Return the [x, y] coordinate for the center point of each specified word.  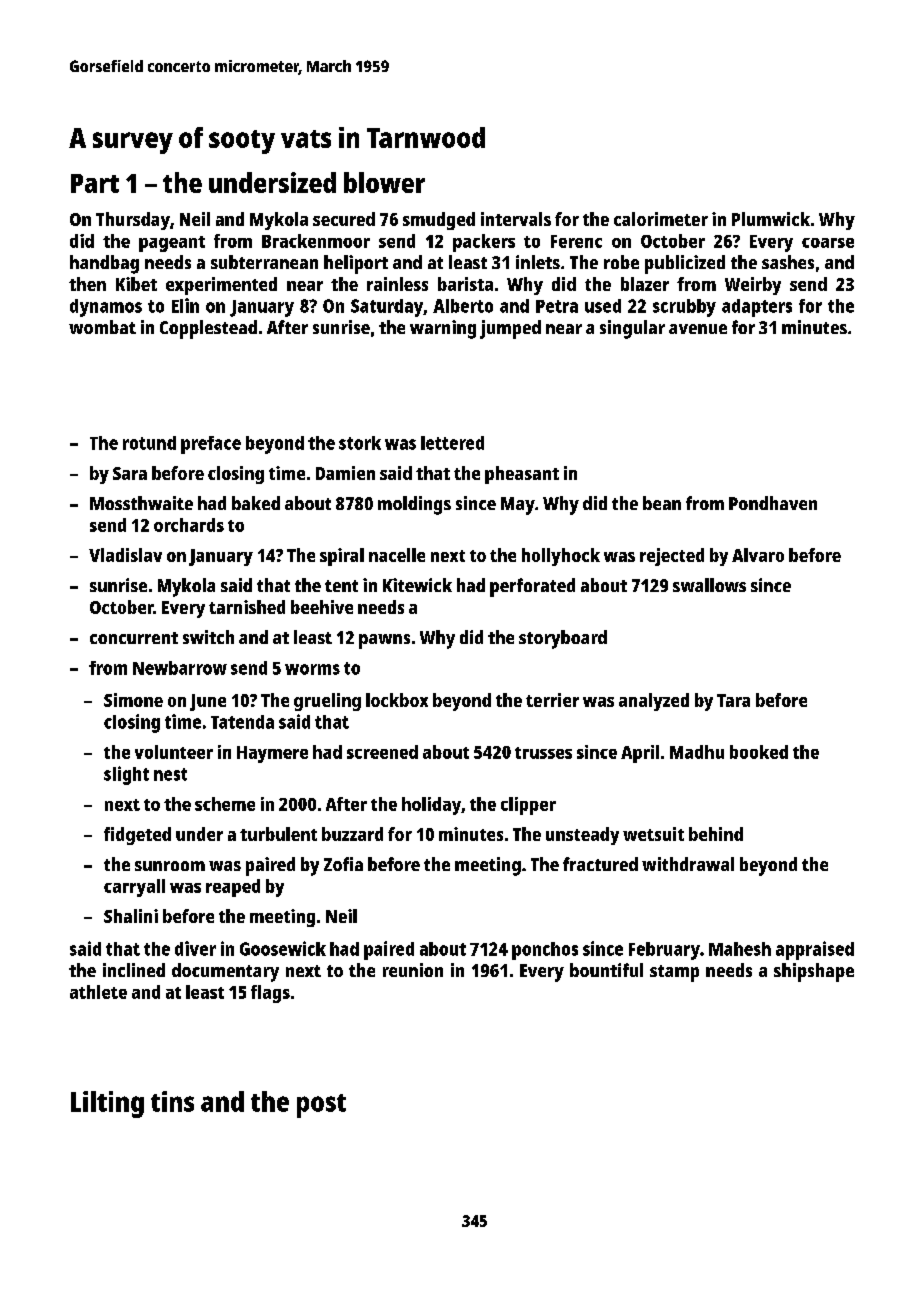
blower [384, 182]
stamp [674, 973]
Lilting [107, 1104]
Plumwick [771, 219]
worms [312, 669]
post [321, 1106]
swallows [709, 585]
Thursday [133, 221]
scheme [225, 804]
